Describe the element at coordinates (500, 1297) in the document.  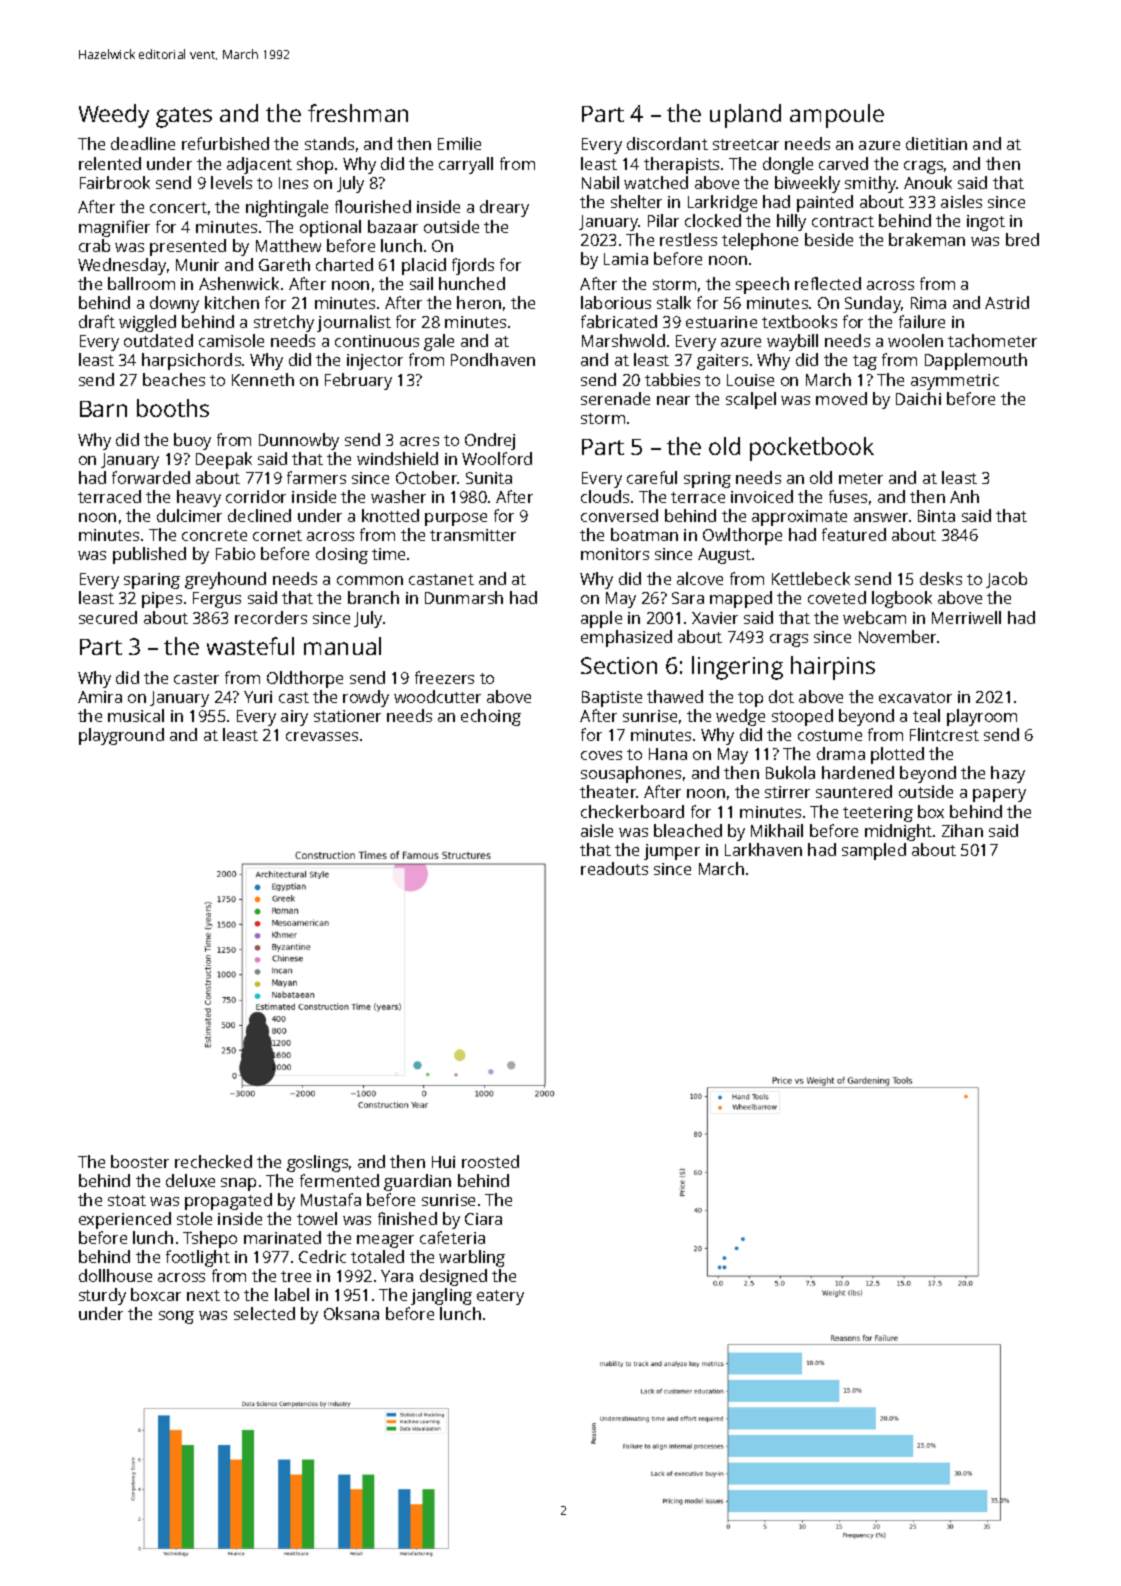
I see `eatery` at that location.
